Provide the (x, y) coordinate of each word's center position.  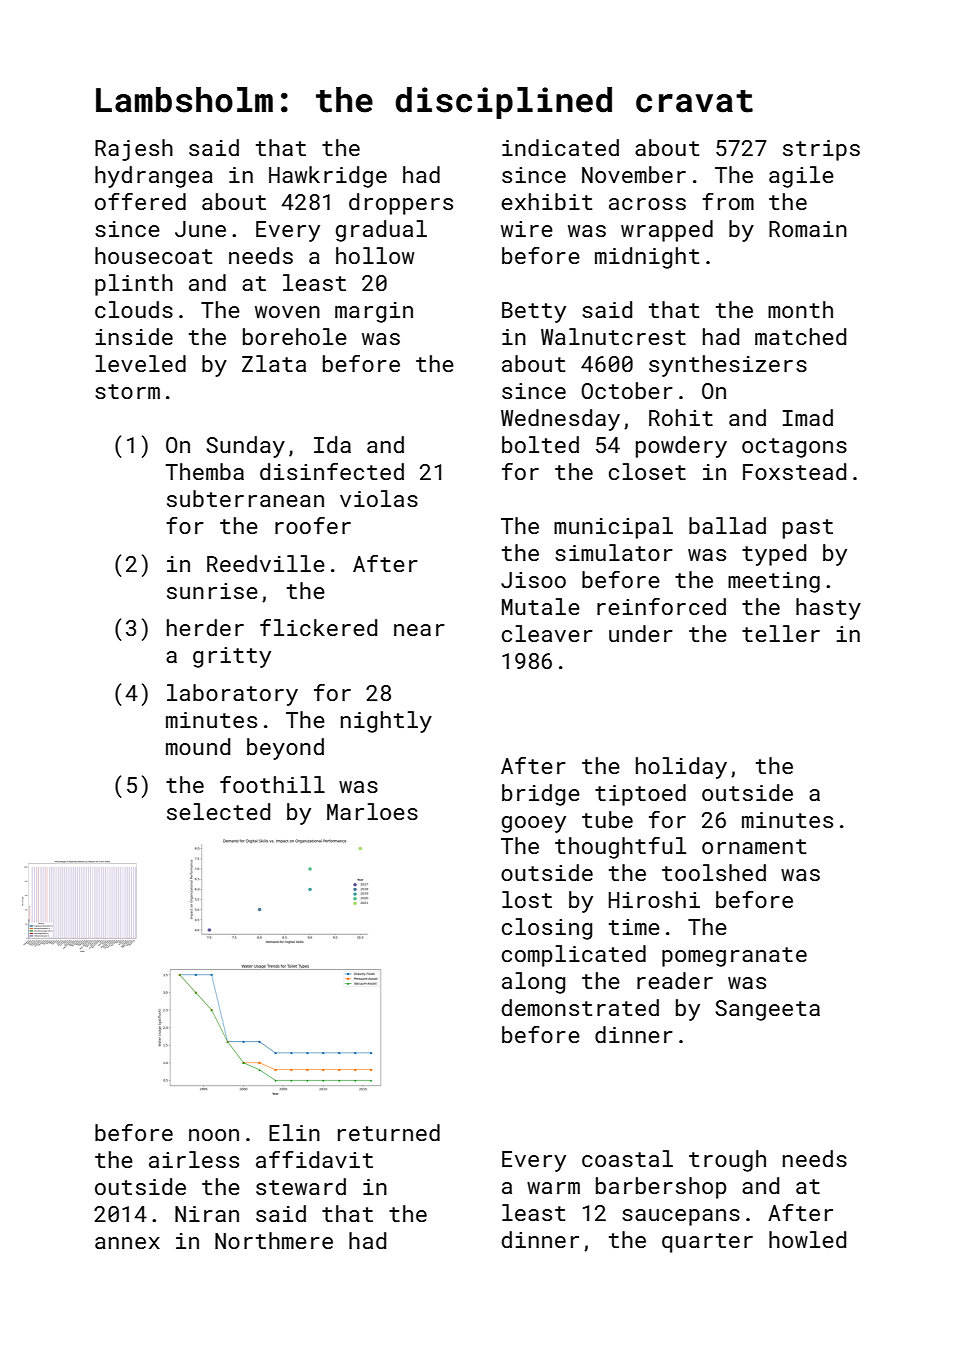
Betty (534, 312)
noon (214, 1135)
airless (194, 1159)
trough (727, 1161)
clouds (134, 309)
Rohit (681, 417)
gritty (232, 657)
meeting (774, 582)
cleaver (547, 633)
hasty (828, 609)
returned (389, 1132)
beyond (285, 749)
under (641, 633)
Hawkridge (328, 177)
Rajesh (134, 150)
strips (821, 150)
